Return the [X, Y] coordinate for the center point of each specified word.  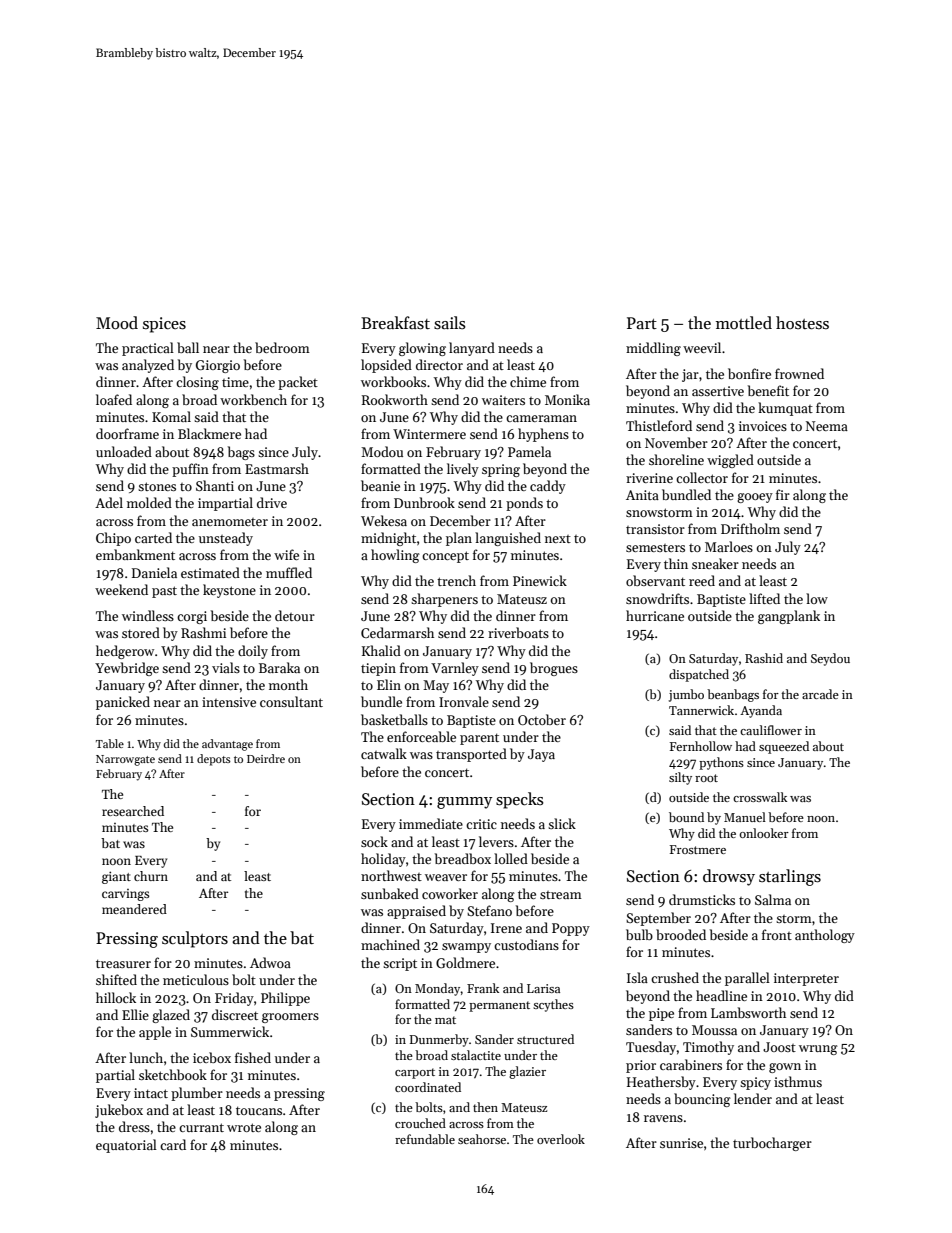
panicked [123, 703]
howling [395, 556]
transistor [655, 529]
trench [456, 580]
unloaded [124, 451]
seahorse [482, 1139]
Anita [642, 495]
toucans [259, 1110]
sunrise [681, 1143]
